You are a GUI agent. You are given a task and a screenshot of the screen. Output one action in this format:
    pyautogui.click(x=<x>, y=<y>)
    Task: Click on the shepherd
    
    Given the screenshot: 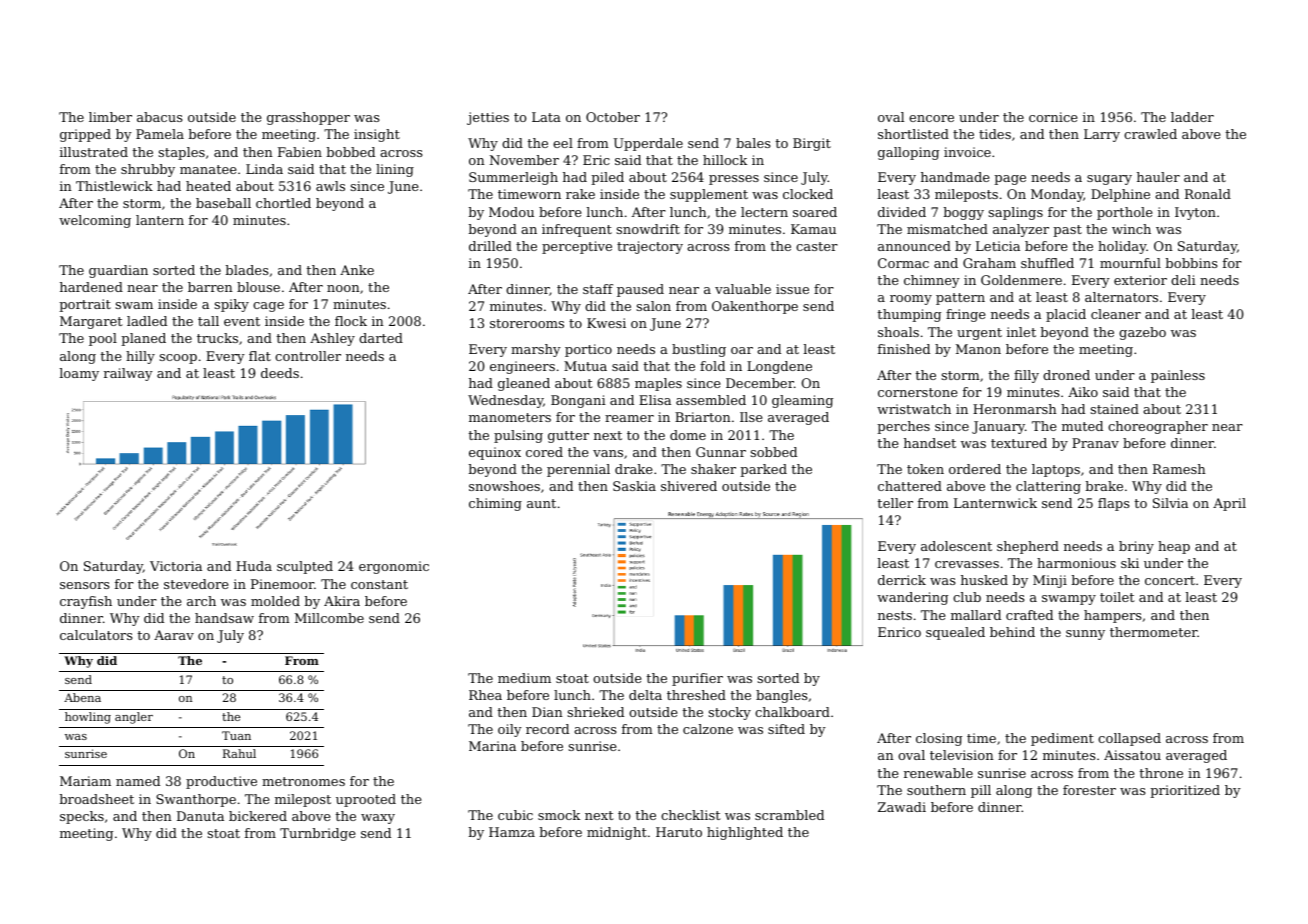 What is the action you would take?
    pyautogui.click(x=1028, y=547)
